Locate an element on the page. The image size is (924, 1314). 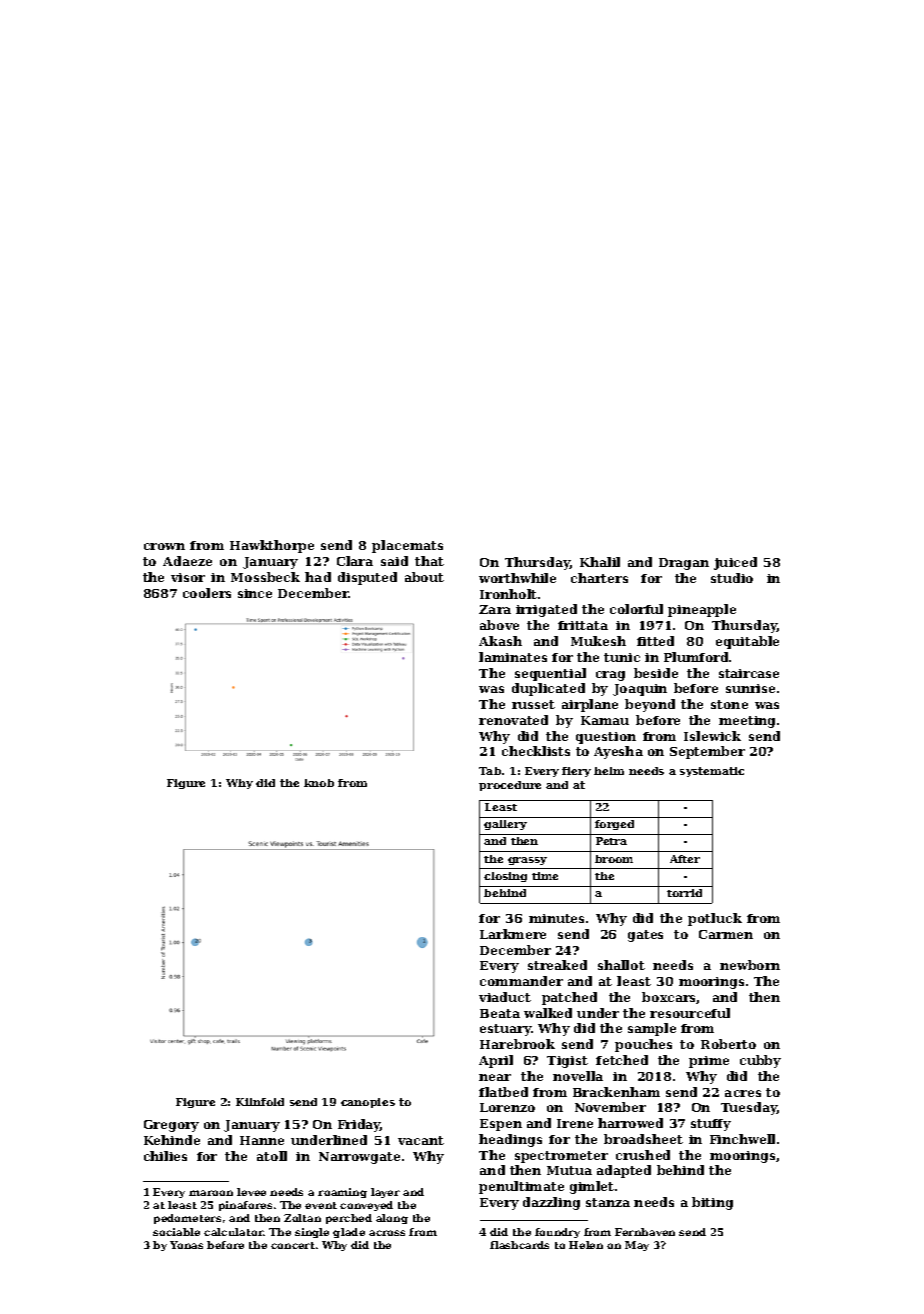
worthwhile is located at coordinates (517, 578).
